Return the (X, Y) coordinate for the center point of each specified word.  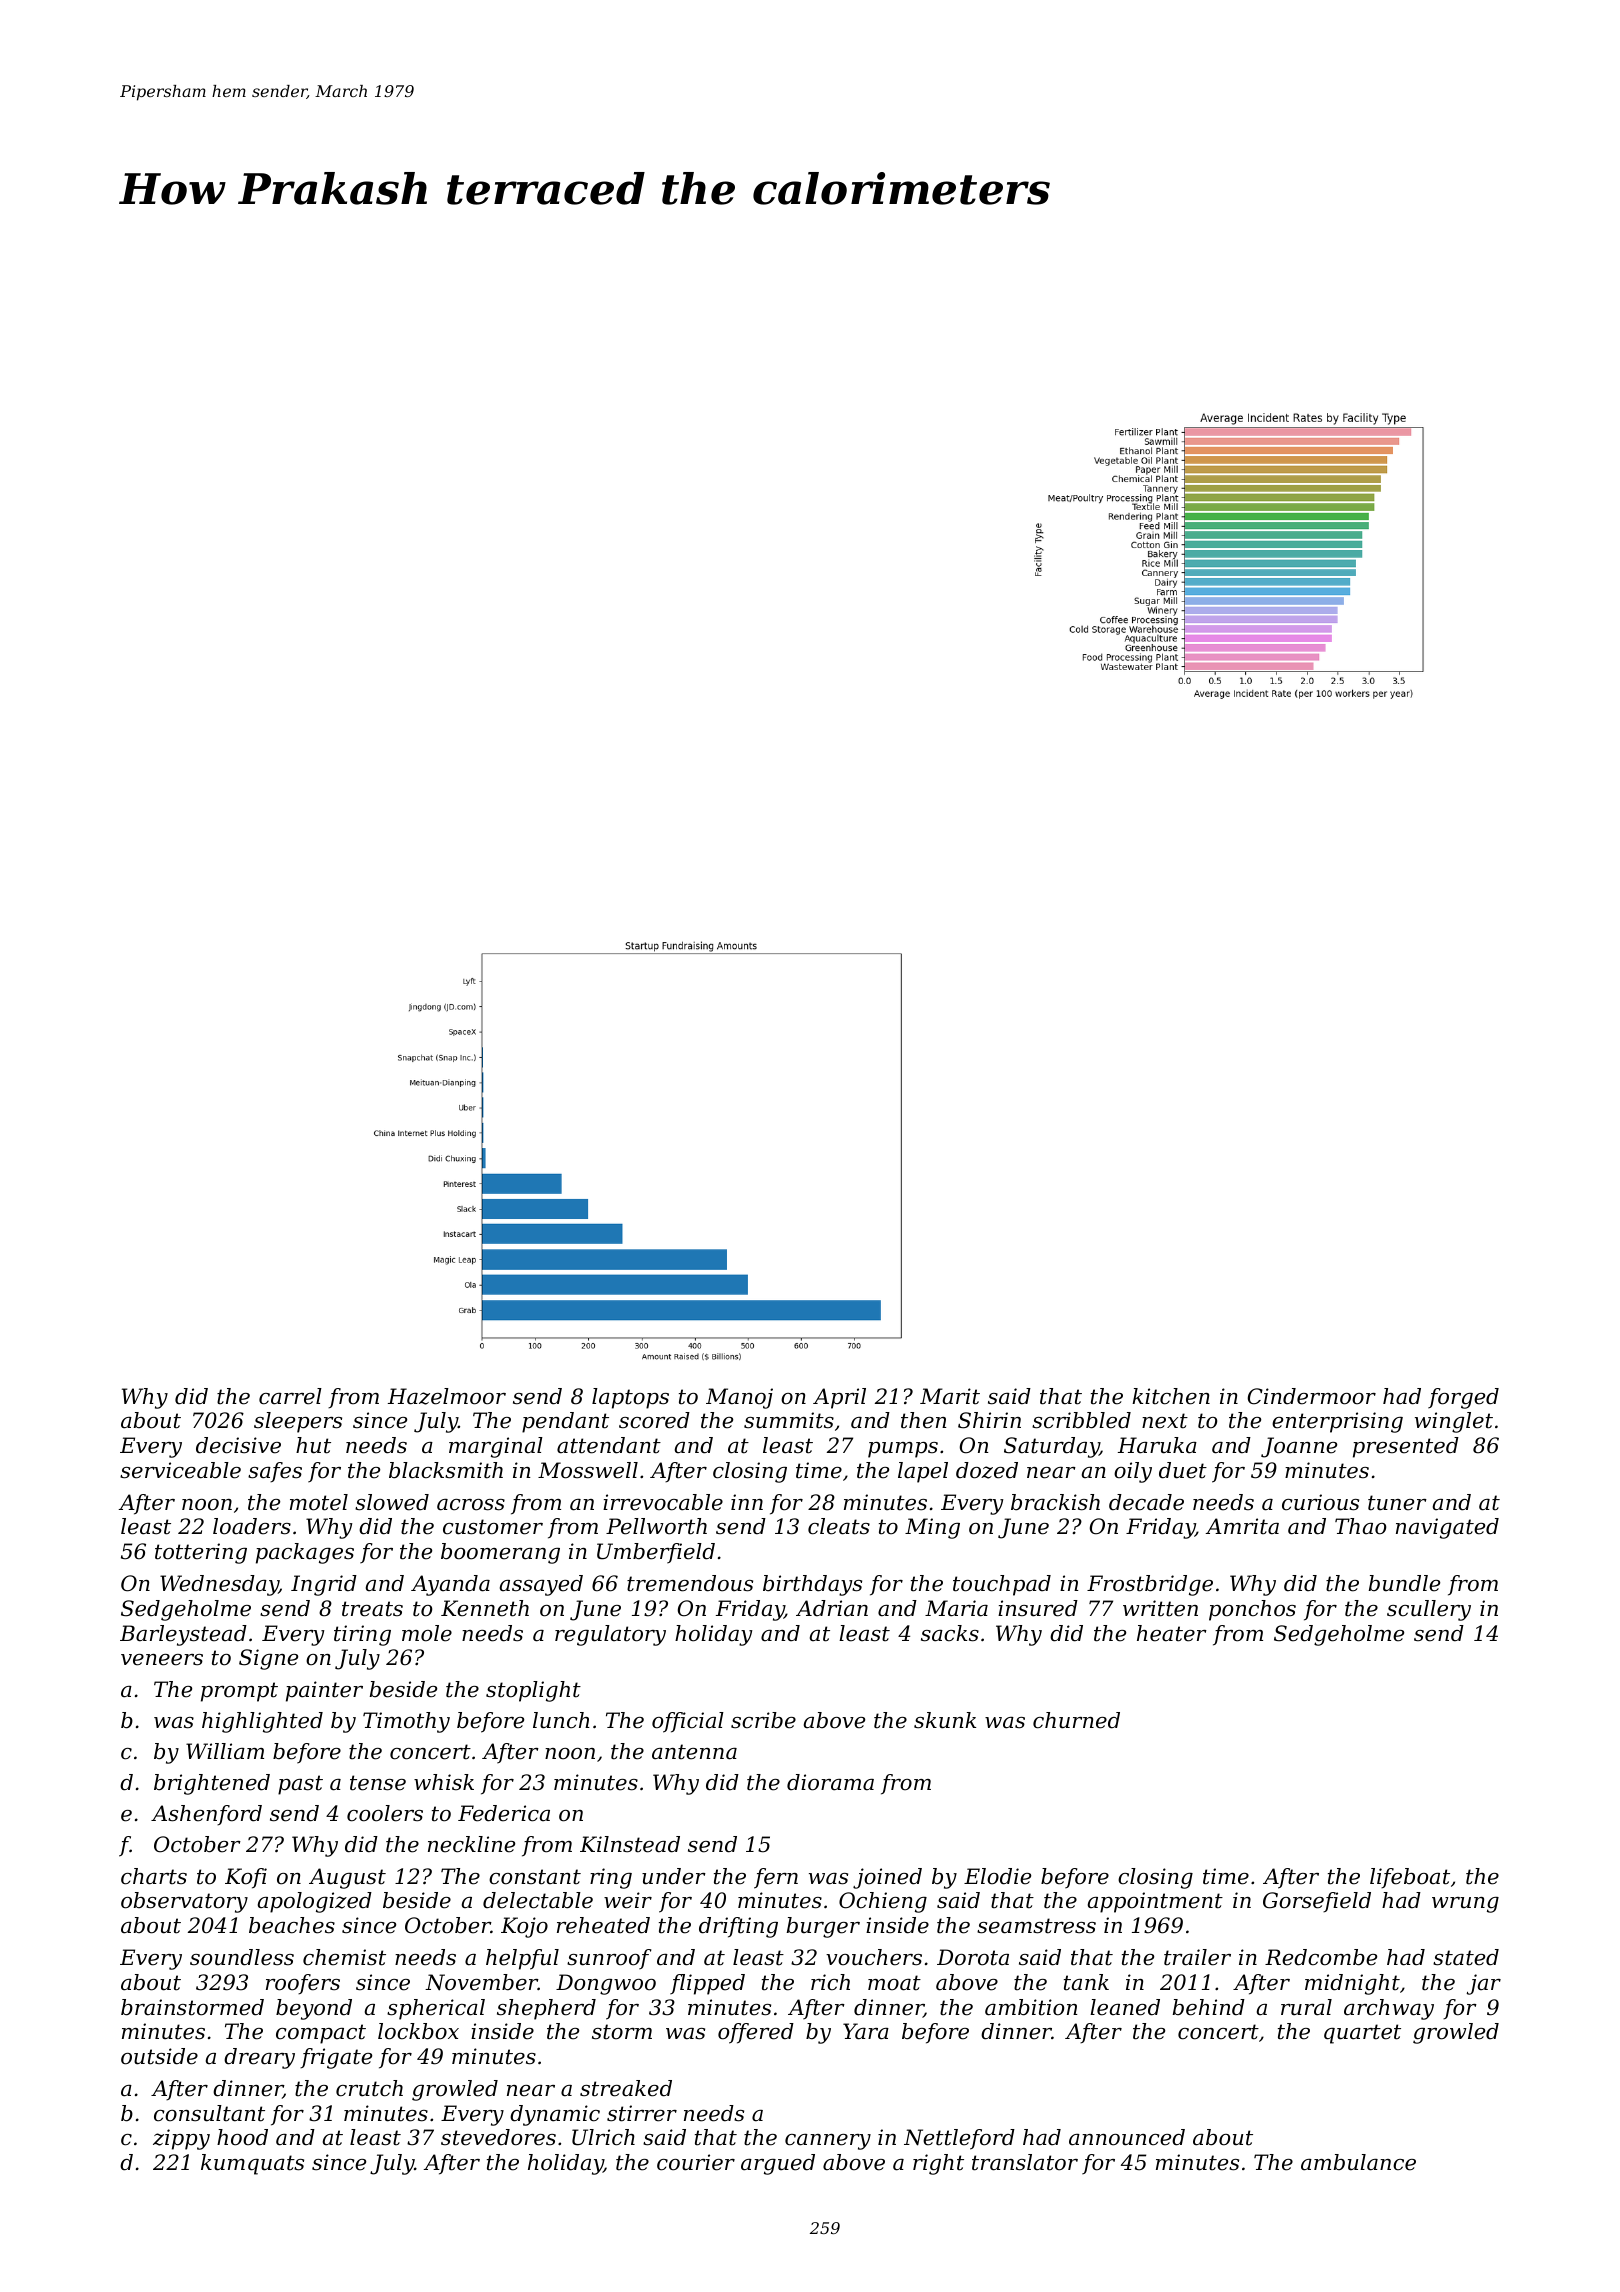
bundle (1404, 1583)
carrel (290, 1396)
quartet (1362, 2034)
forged (1463, 1398)
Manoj (739, 1398)
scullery (1429, 1610)
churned (1076, 1720)
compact (321, 2034)
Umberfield (656, 1553)
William (225, 1751)
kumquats (252, 2164)
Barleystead (183, 1635)
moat (894, 1983)
